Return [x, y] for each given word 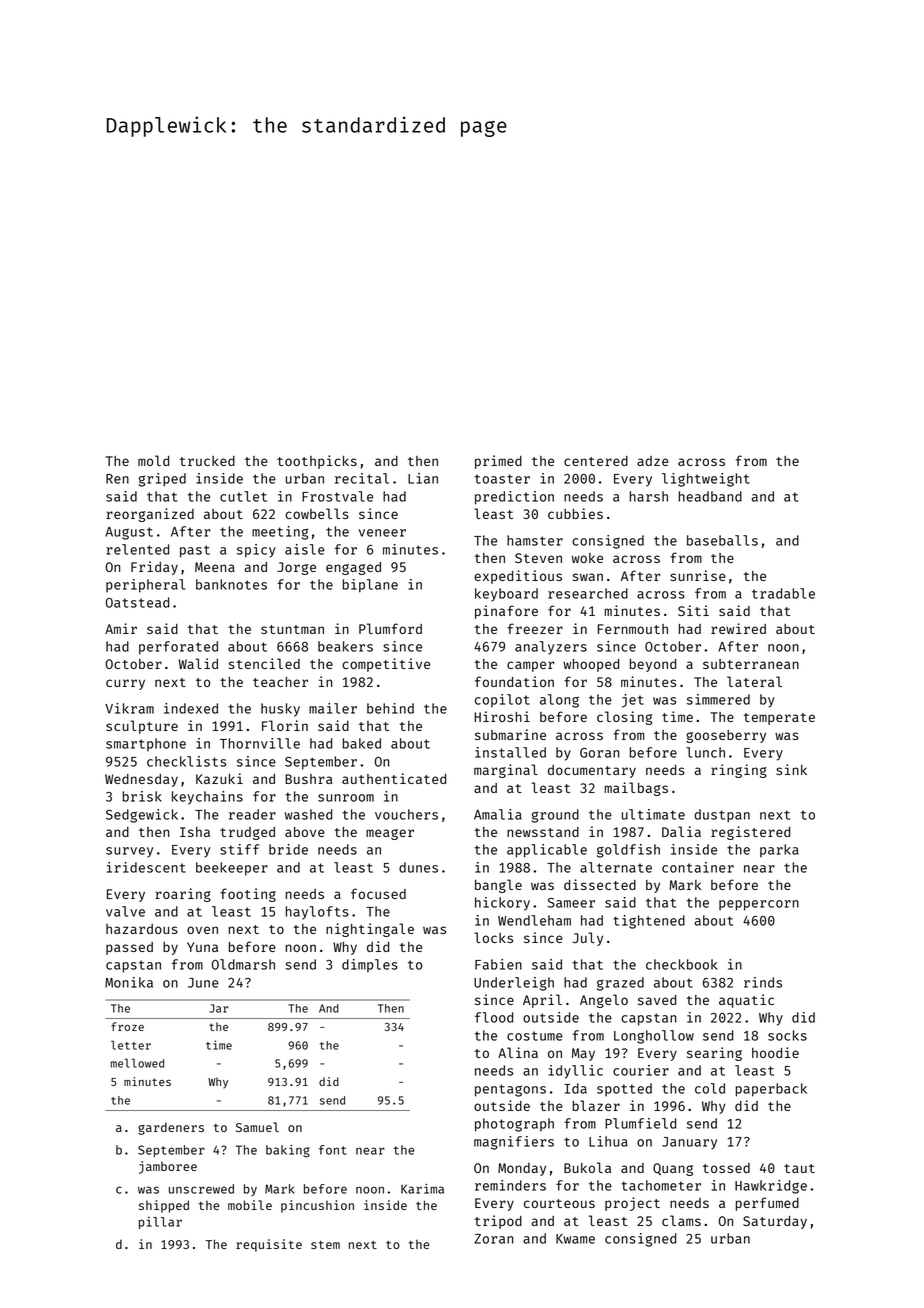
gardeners [171, 1128]
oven [202, 930]
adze [653, 461]
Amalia [498, 814]
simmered [718, 699]
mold [153, 460]
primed [498, 462]
